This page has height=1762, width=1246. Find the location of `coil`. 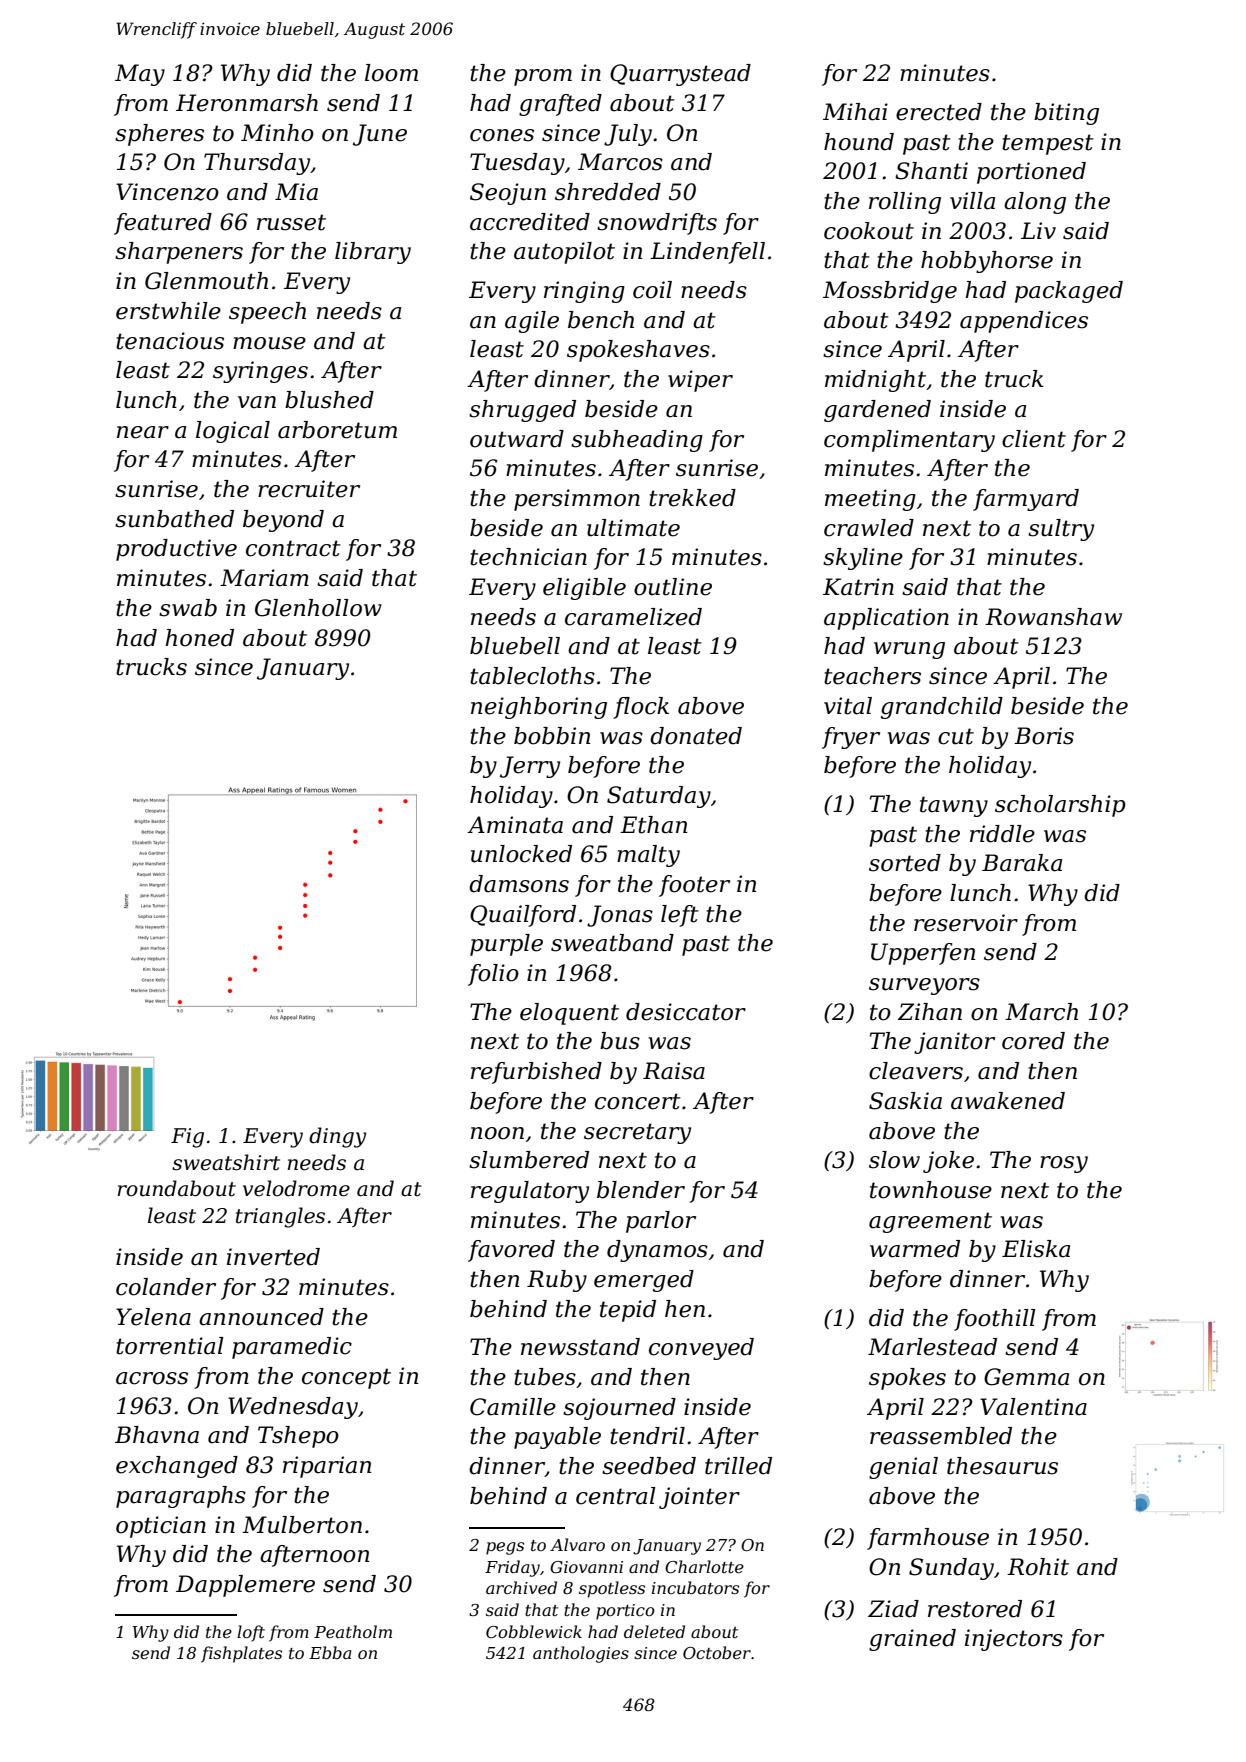

coil is located at coordinates (652, 290).
